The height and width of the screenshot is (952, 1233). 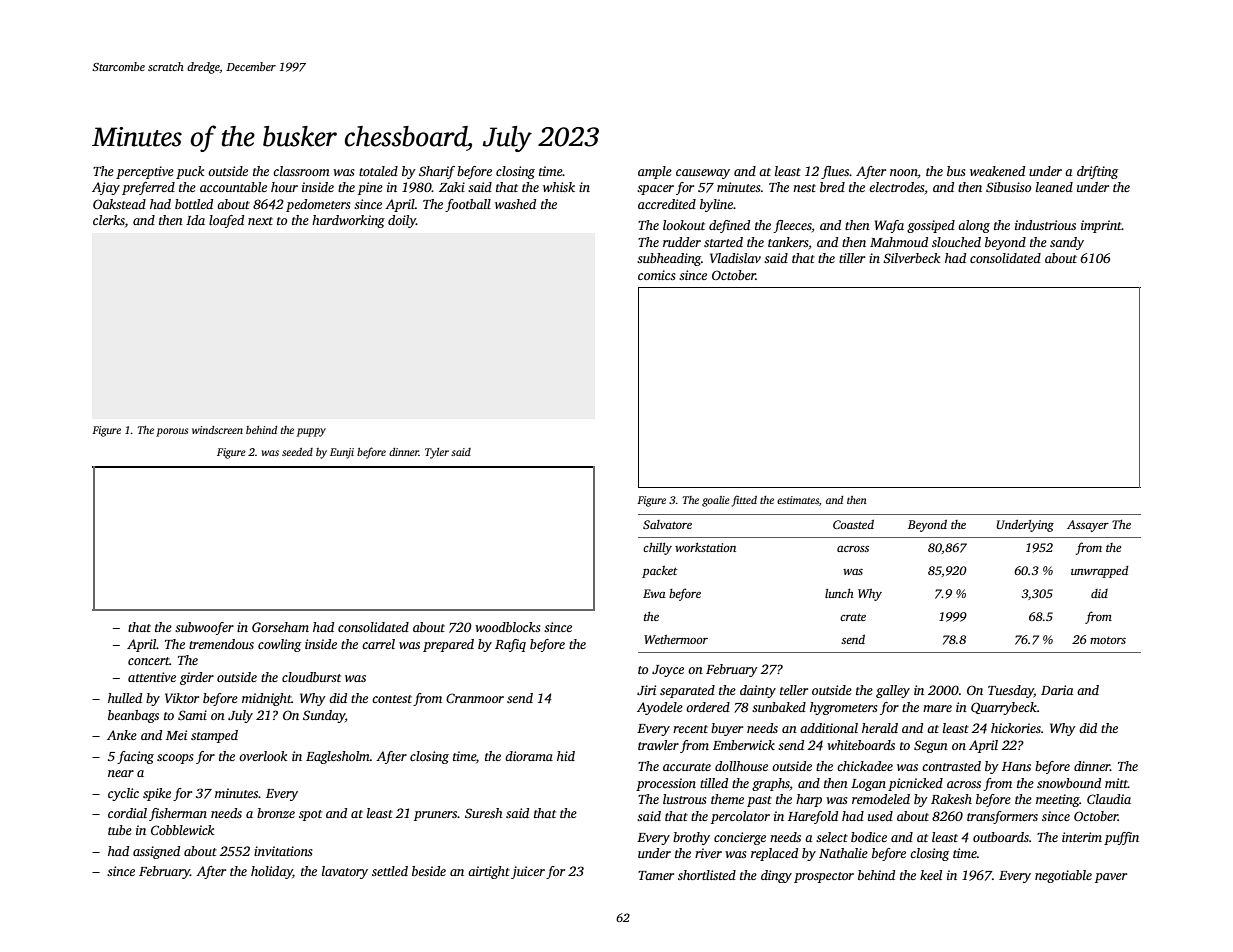 I want to click on chilly, so click(x=657, y=549).
